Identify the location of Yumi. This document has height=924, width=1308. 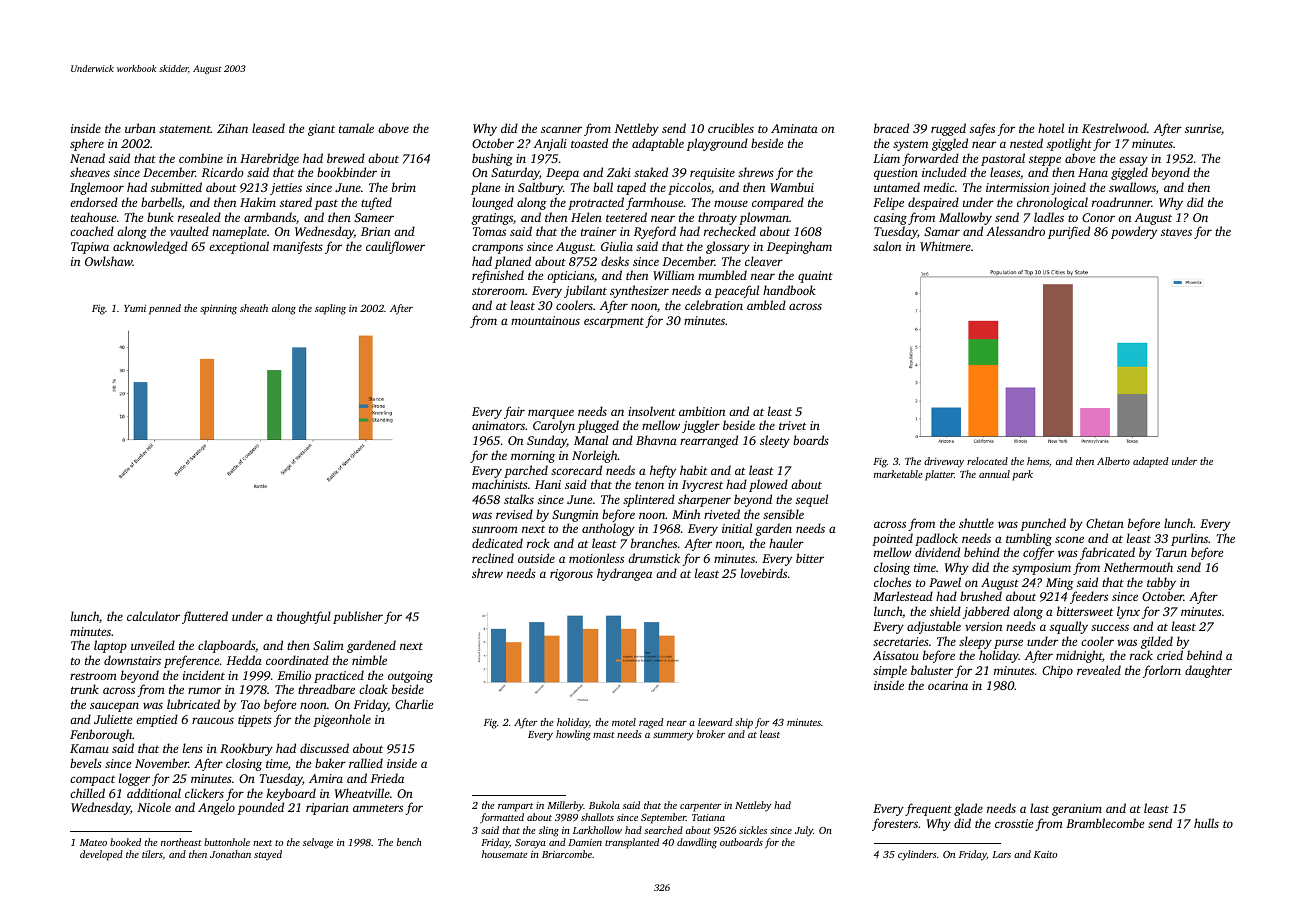
(135, 308).
